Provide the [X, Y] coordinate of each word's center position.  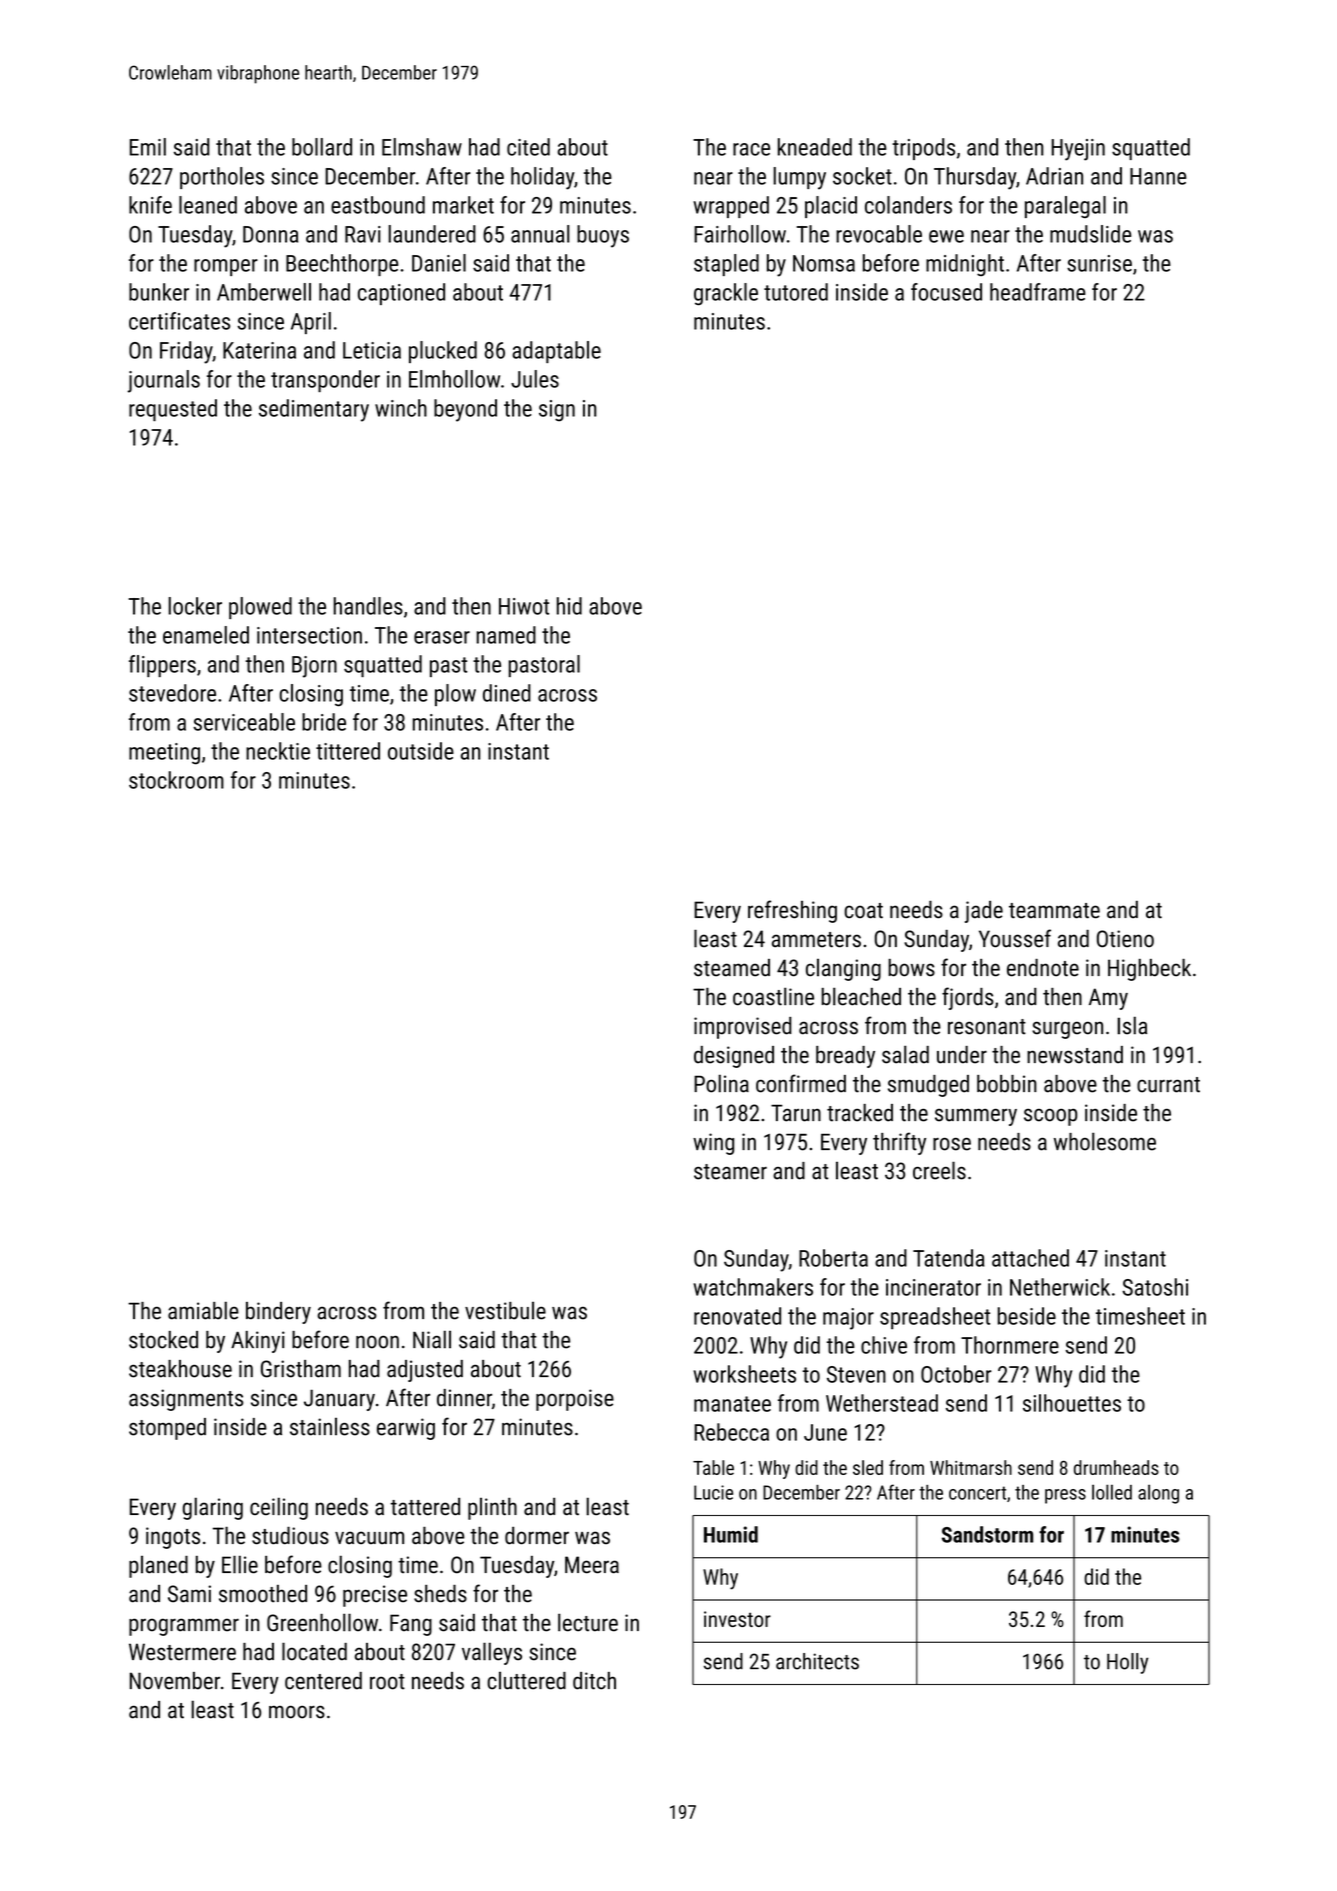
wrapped [731, 207]
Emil [148, 147]
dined [507, 693]
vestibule [505, 1311]
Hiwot [524, 606]
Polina [721, 1083]
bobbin [1007, 1084]
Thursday [975, 178]
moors [297, 1712]
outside [421, 751]
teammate [1054, 911]
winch [401, 408]
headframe [1038, 292]
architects [817, 1661]
